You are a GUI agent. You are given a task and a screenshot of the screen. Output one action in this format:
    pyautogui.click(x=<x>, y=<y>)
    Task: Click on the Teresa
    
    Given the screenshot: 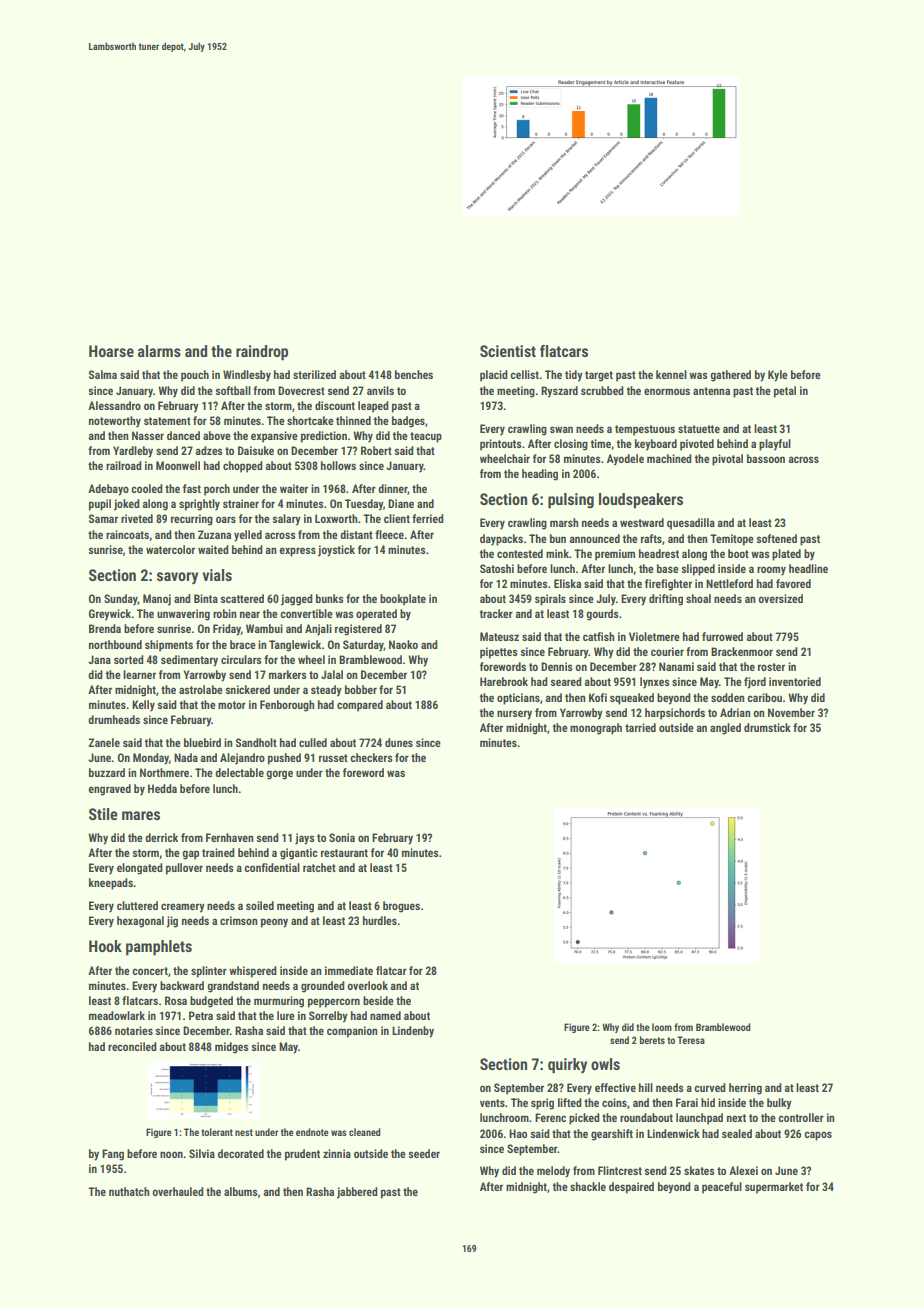 What is the action you would take?
    pyautogui.click(x=691, y=1040)
